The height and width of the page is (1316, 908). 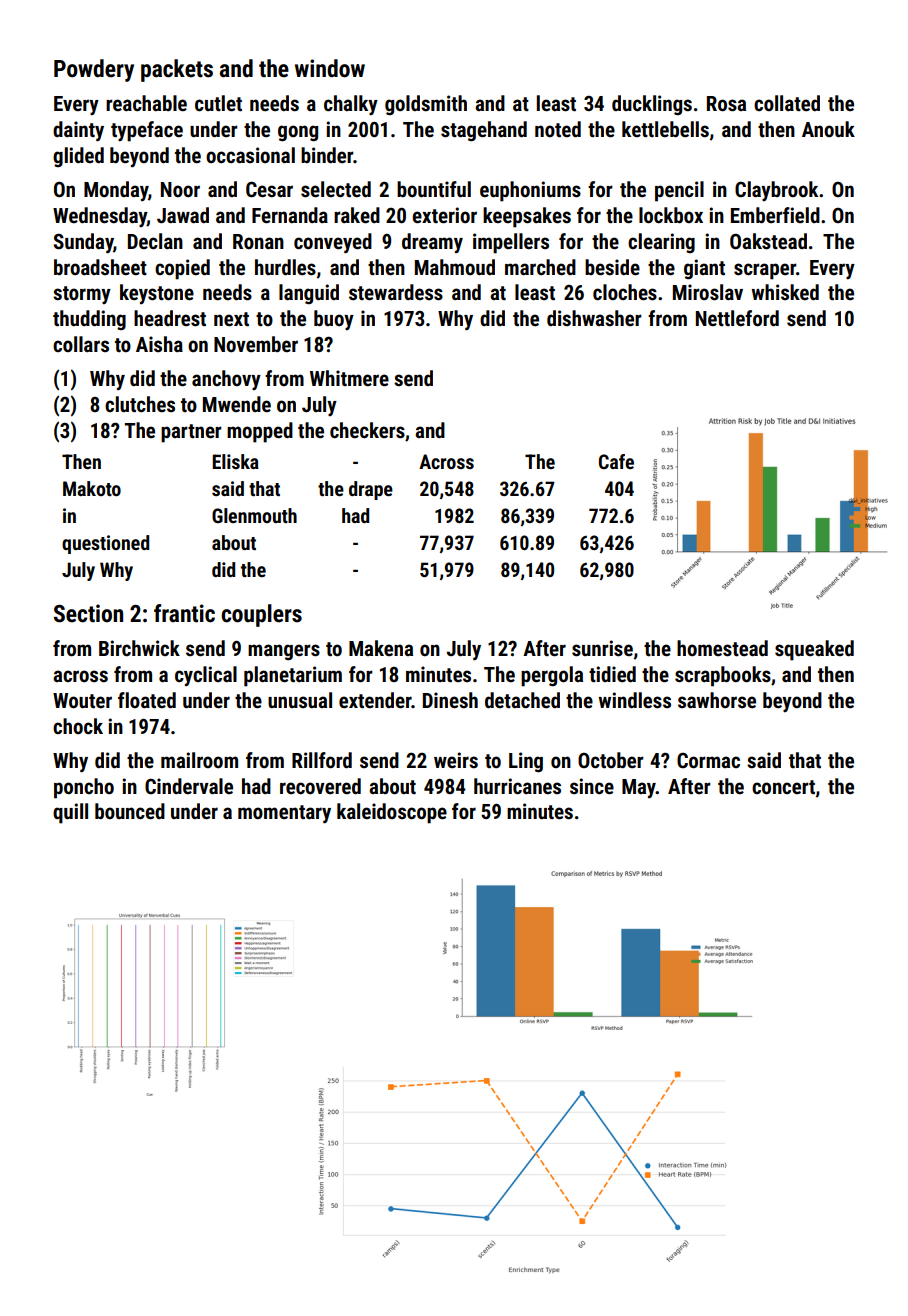 What do you see at coordinates (602, 648) in the page?
I see `sunrise` at bounding box center [602, 648].
